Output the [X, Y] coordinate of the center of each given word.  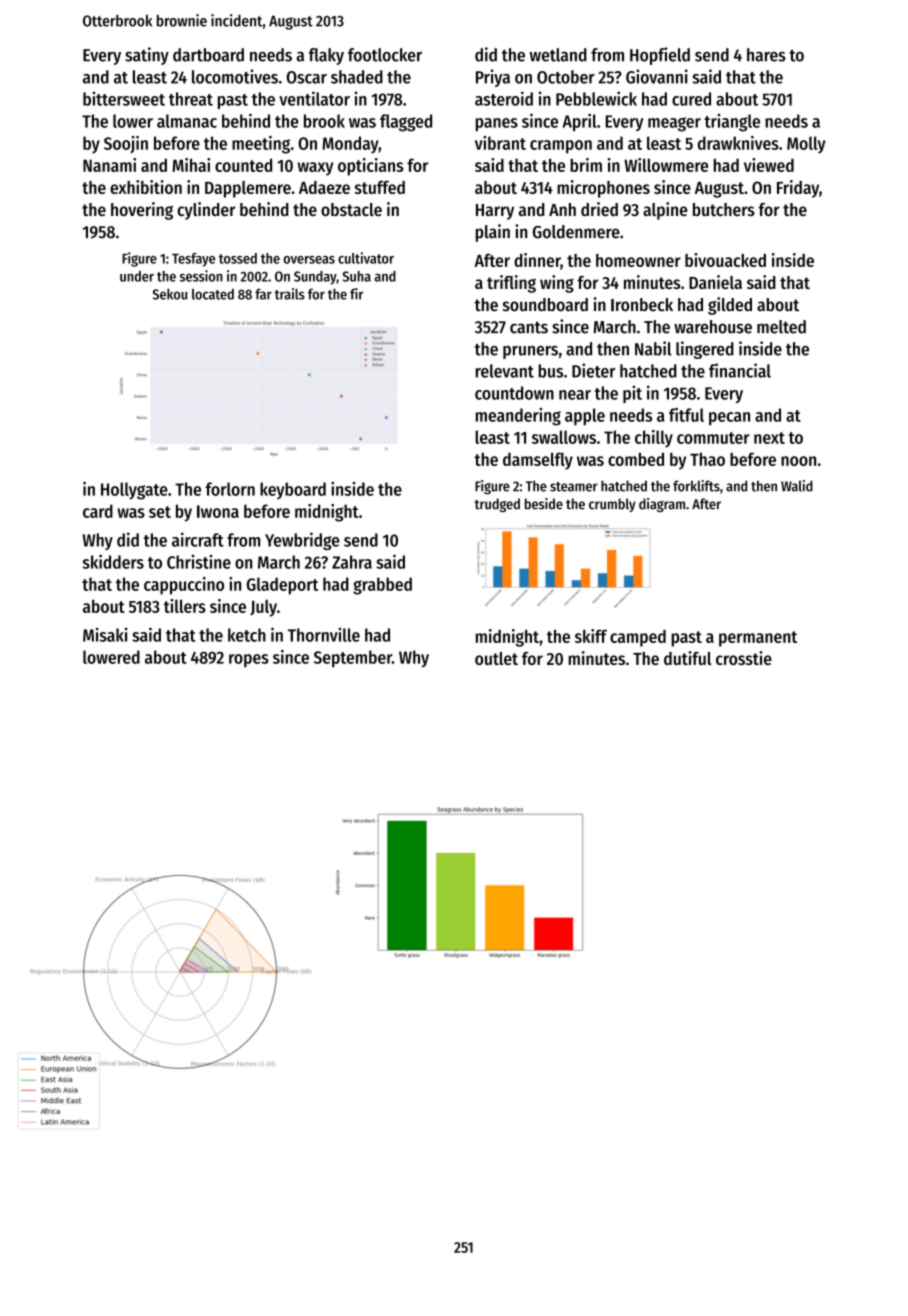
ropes [249, 661]
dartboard [208, 55]
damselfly [538, 461]
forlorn [230, 489]
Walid [797, 486]
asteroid [504, 98]
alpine [665, 211]
